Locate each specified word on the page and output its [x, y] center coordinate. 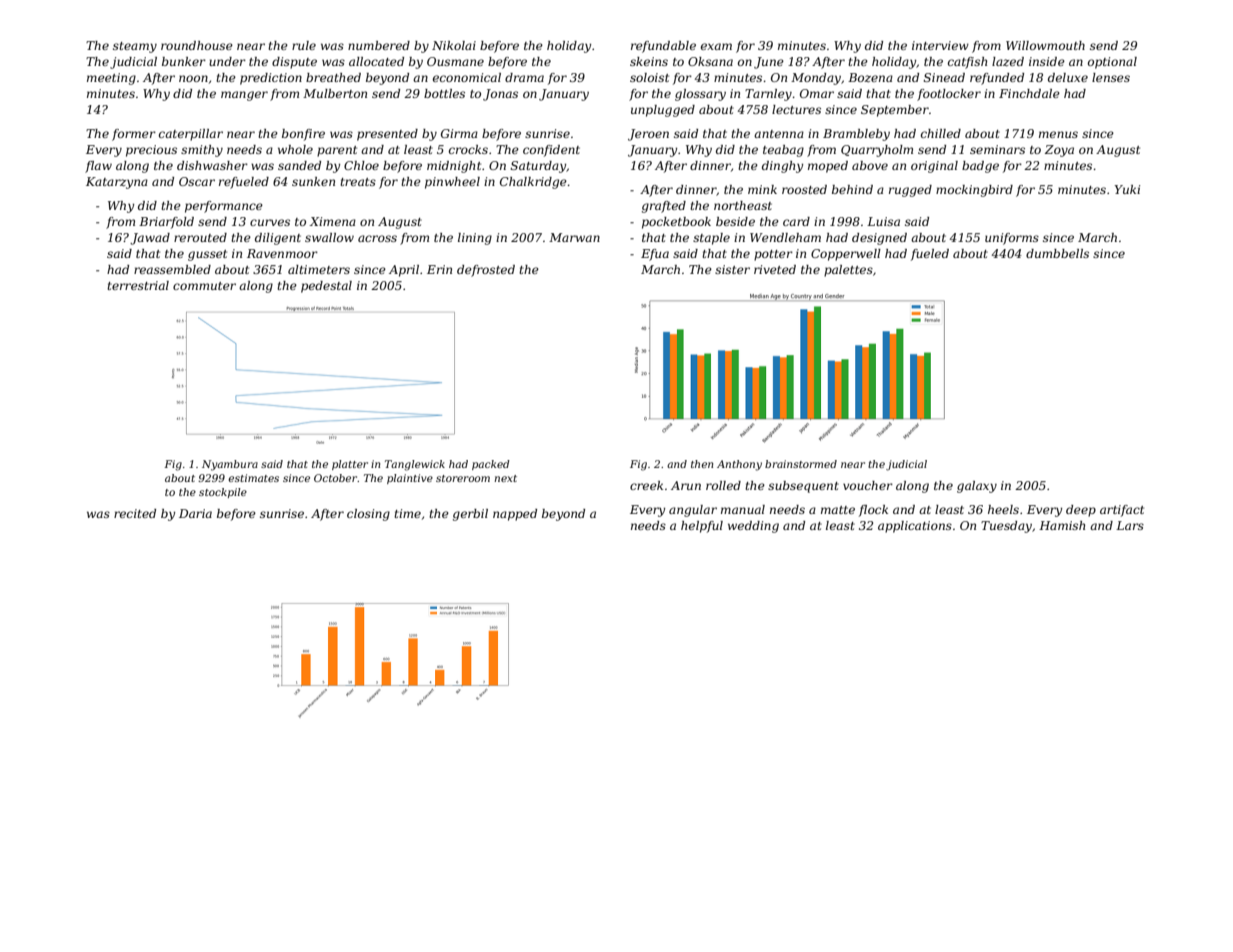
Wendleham [785, 237]
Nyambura [230, 465]
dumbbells [1057, 253]
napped [515, 515]
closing [368, 515]
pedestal [326, 287]
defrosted [486, 271]
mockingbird [974, 191]
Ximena [332, 221]
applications [915, 527]
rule [304, 45]
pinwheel [452, 183]
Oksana [710, 61]
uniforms [1012, 239]
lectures [796, 109]
